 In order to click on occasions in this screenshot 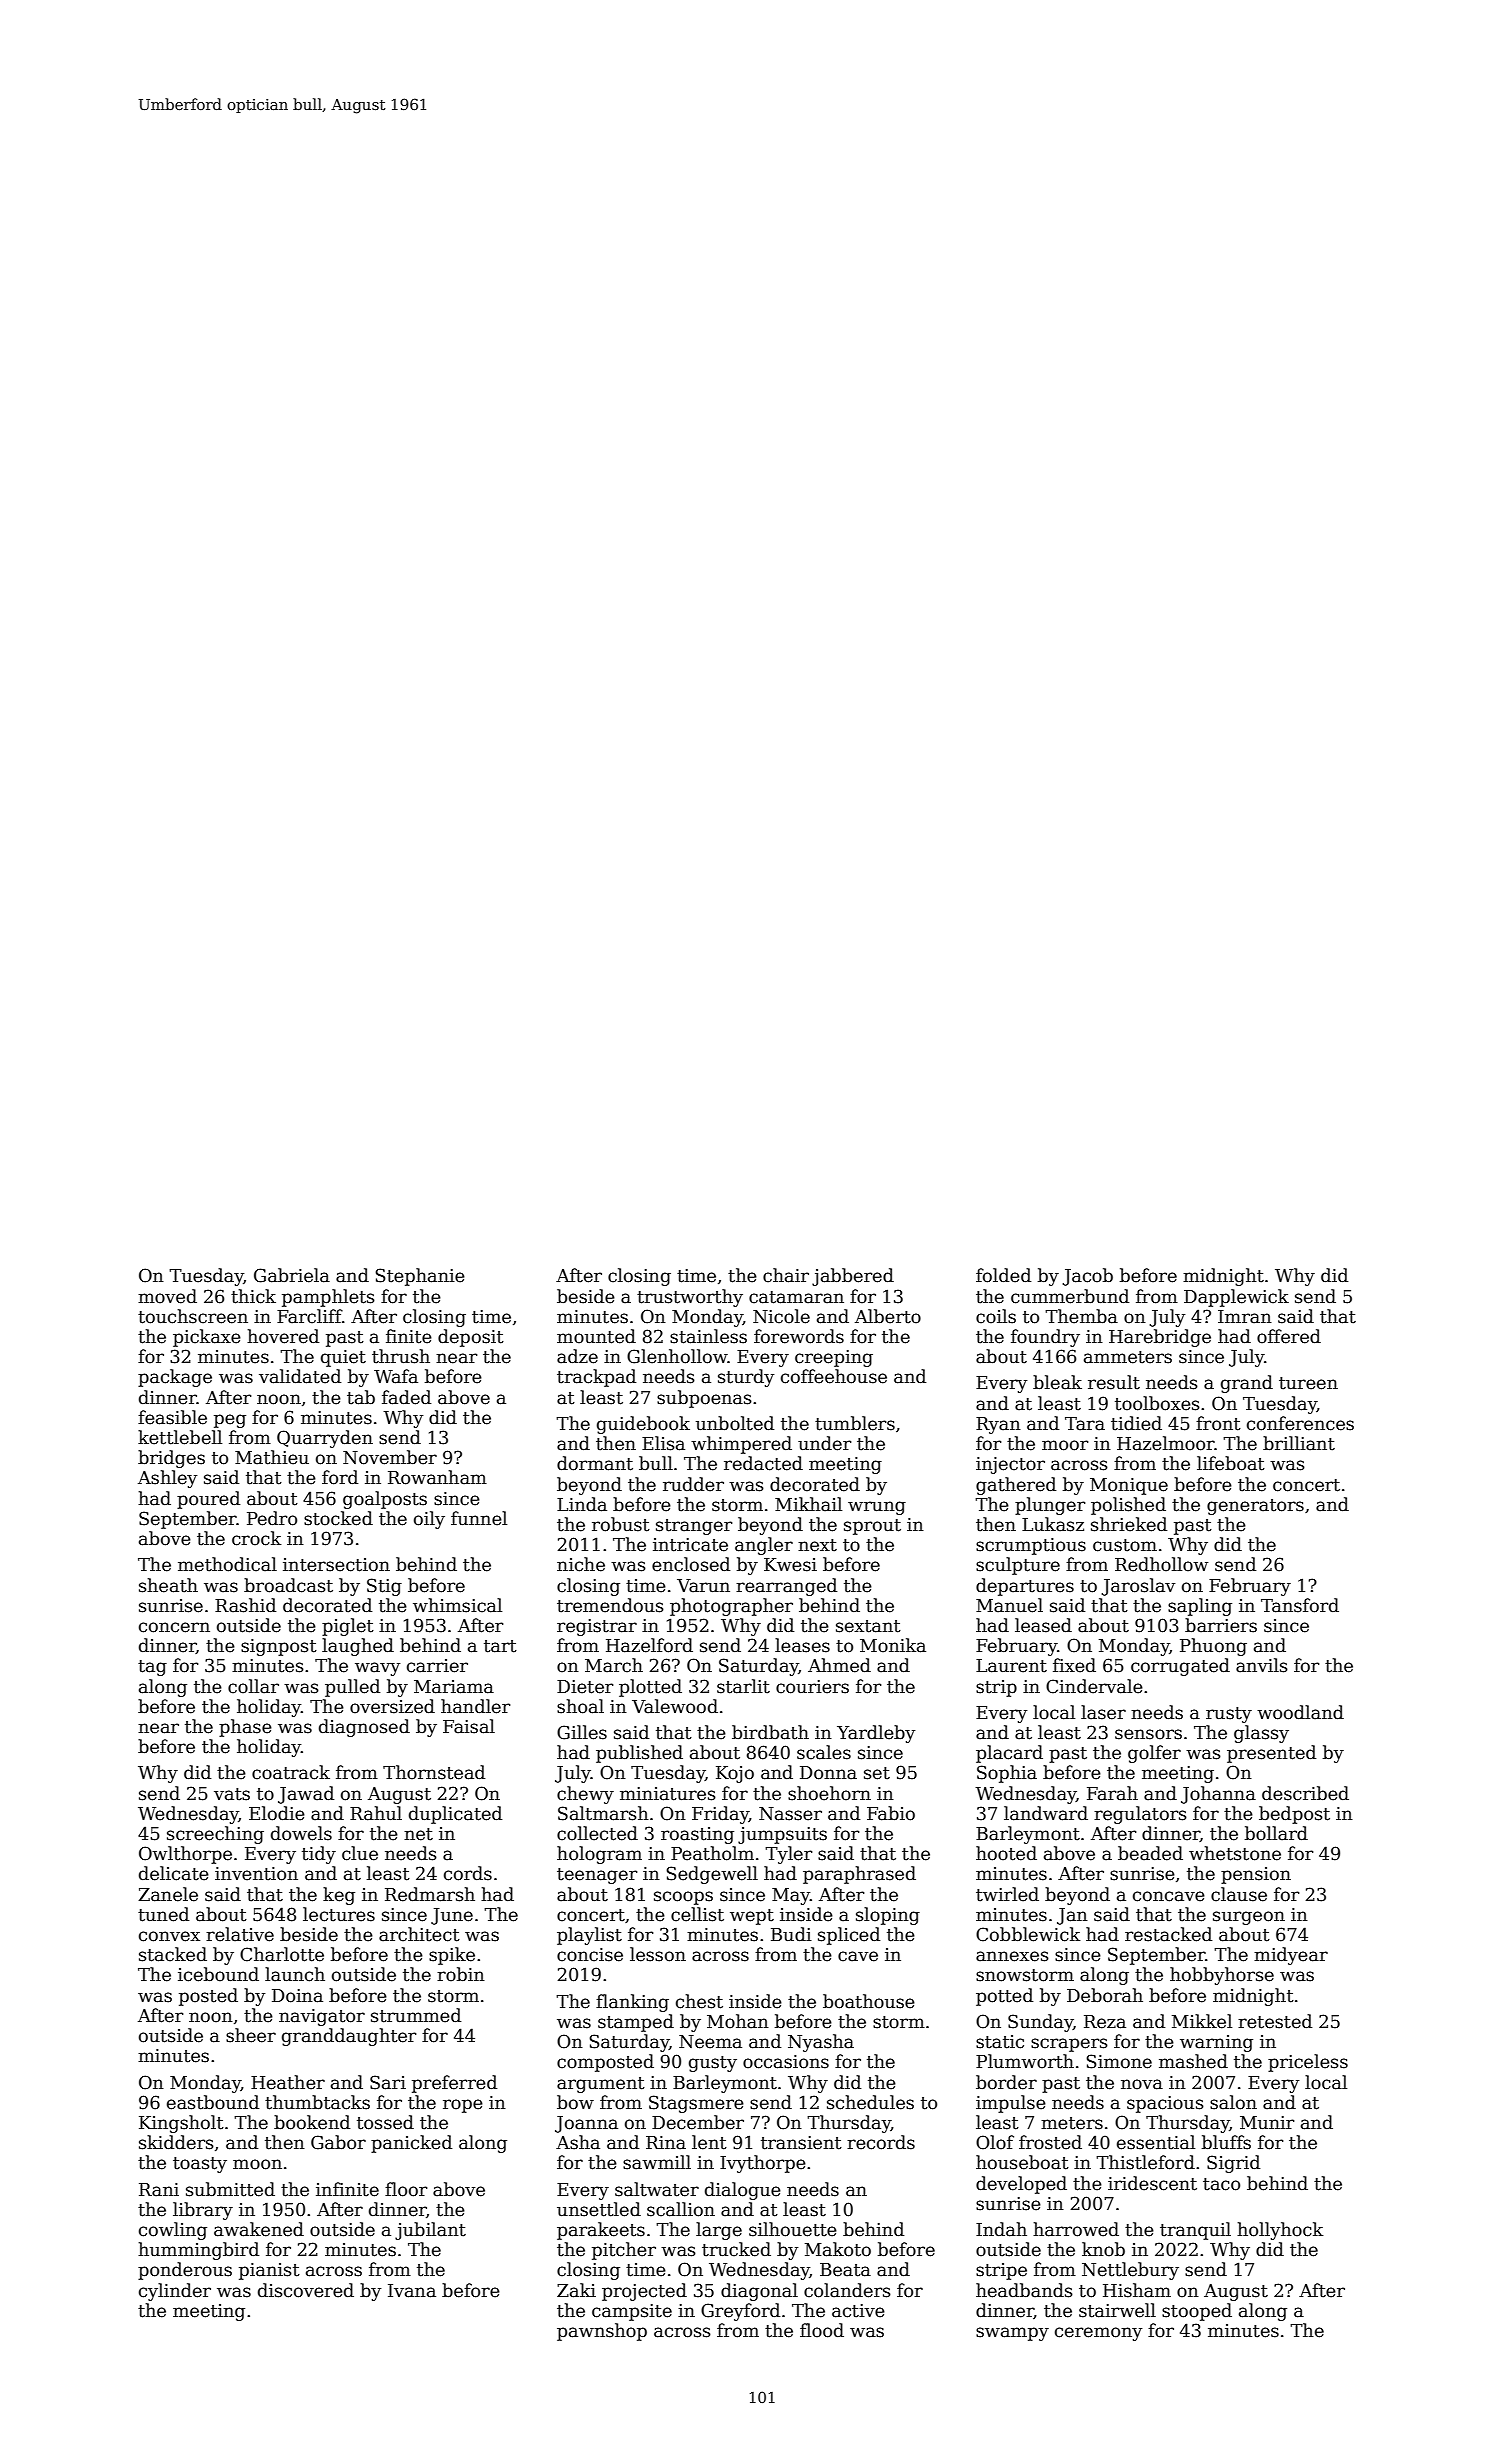, I will do `click(786, 2062)`.
